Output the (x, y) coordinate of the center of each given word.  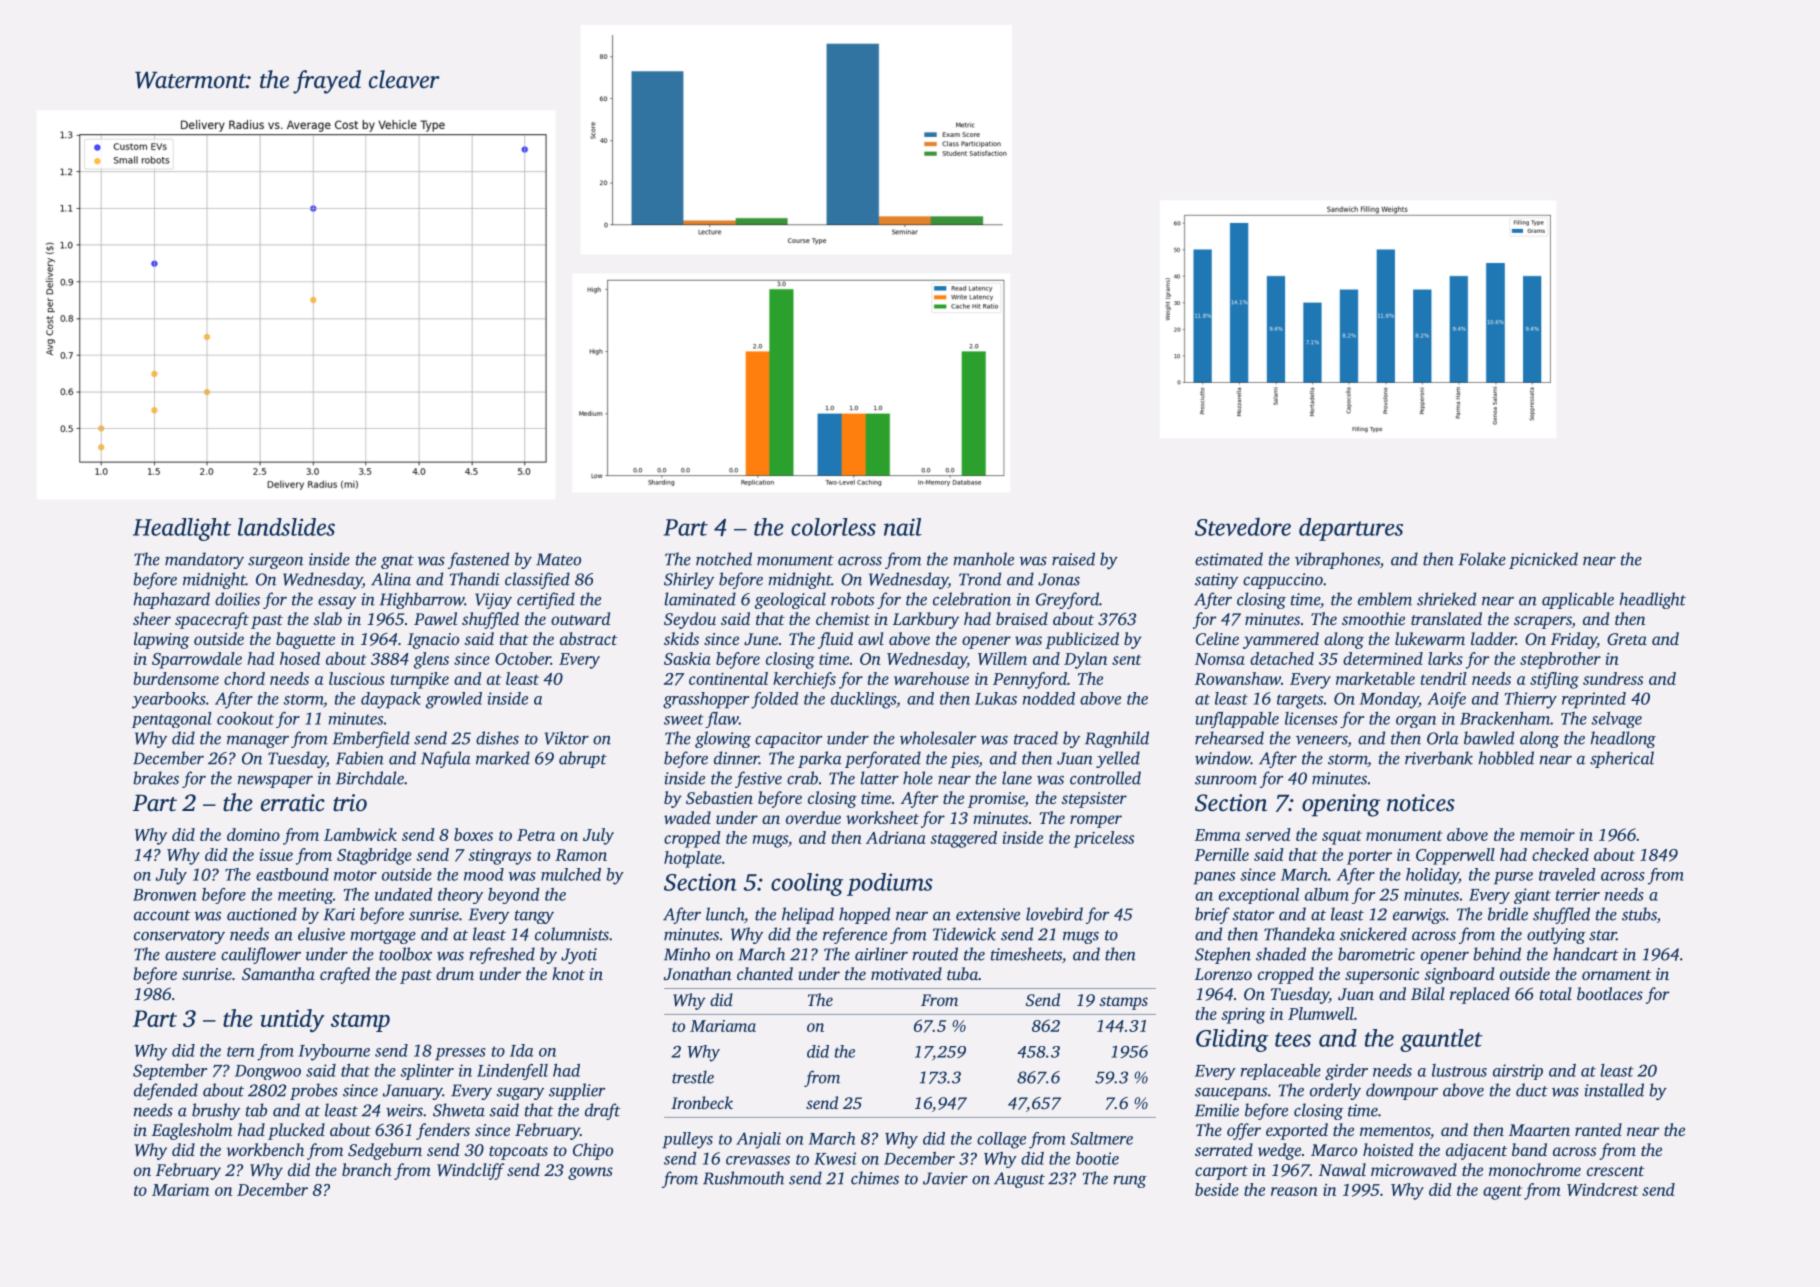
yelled (1118, 759)
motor (355, 875)
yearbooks (169, 700)
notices (1421, 803)
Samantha (278, 974)
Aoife (1446, 700)
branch (367, 1169)
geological (790, 600)
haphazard (171, 600)
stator (1253, 915)
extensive (988, 914)
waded (687, 817)
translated (1446, 618)
